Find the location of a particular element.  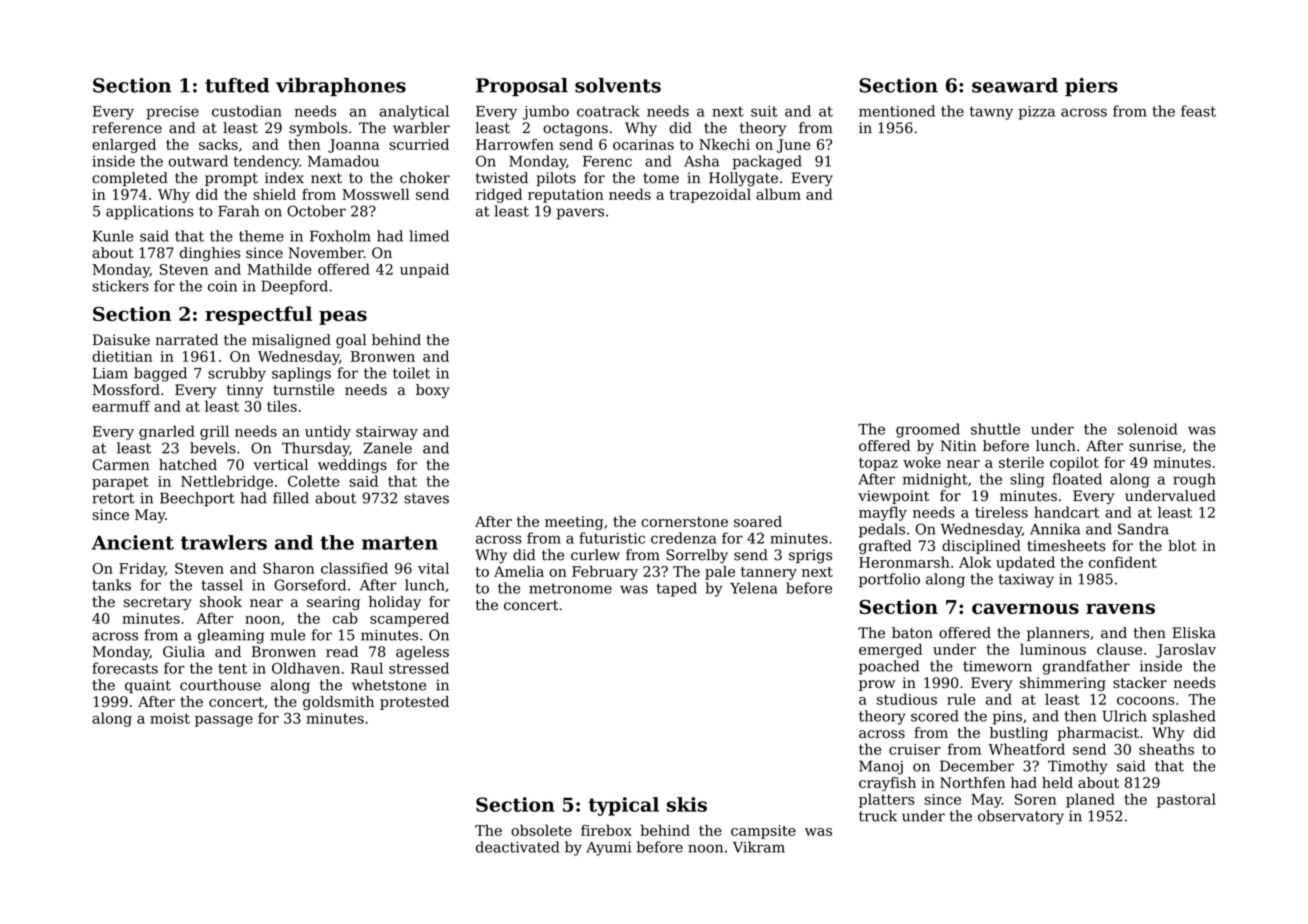

precise is located at coordinates (172, 113).
